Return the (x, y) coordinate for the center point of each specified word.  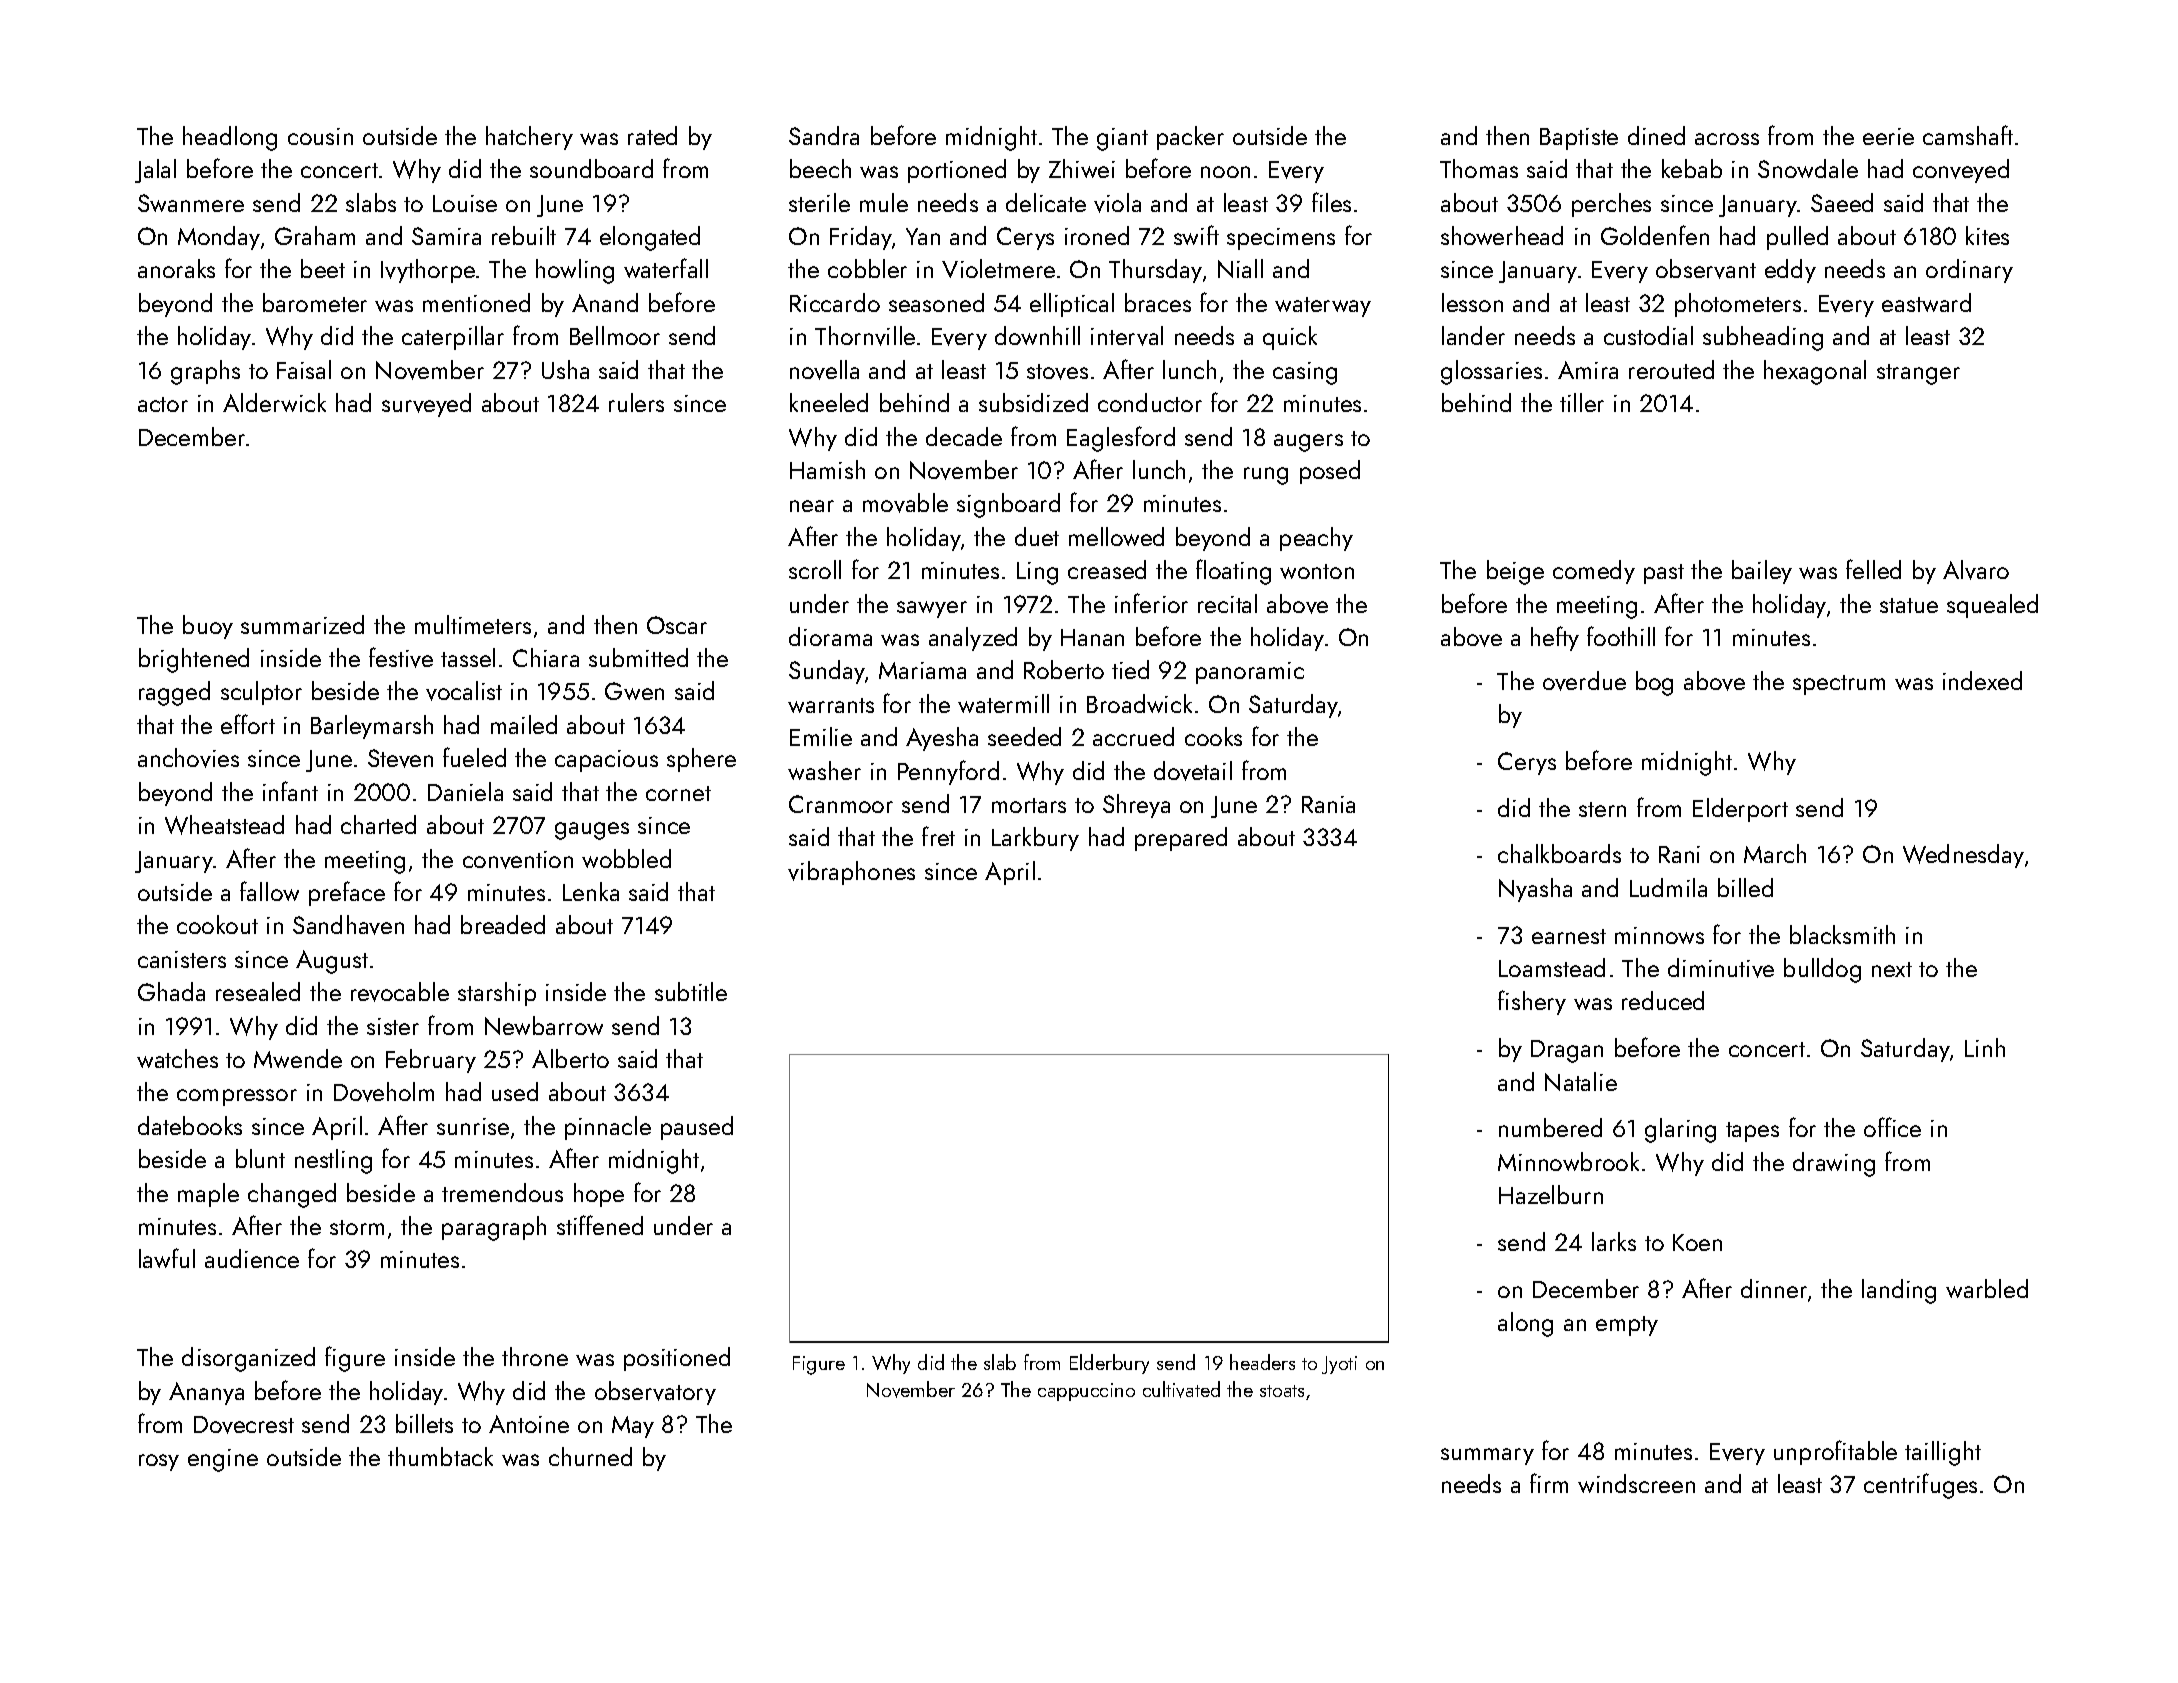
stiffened (600, 1225)
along (1525, 1324)
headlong (230, 138)
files (1331, 202)
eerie (1888, 136)
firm (1549, 1483)
